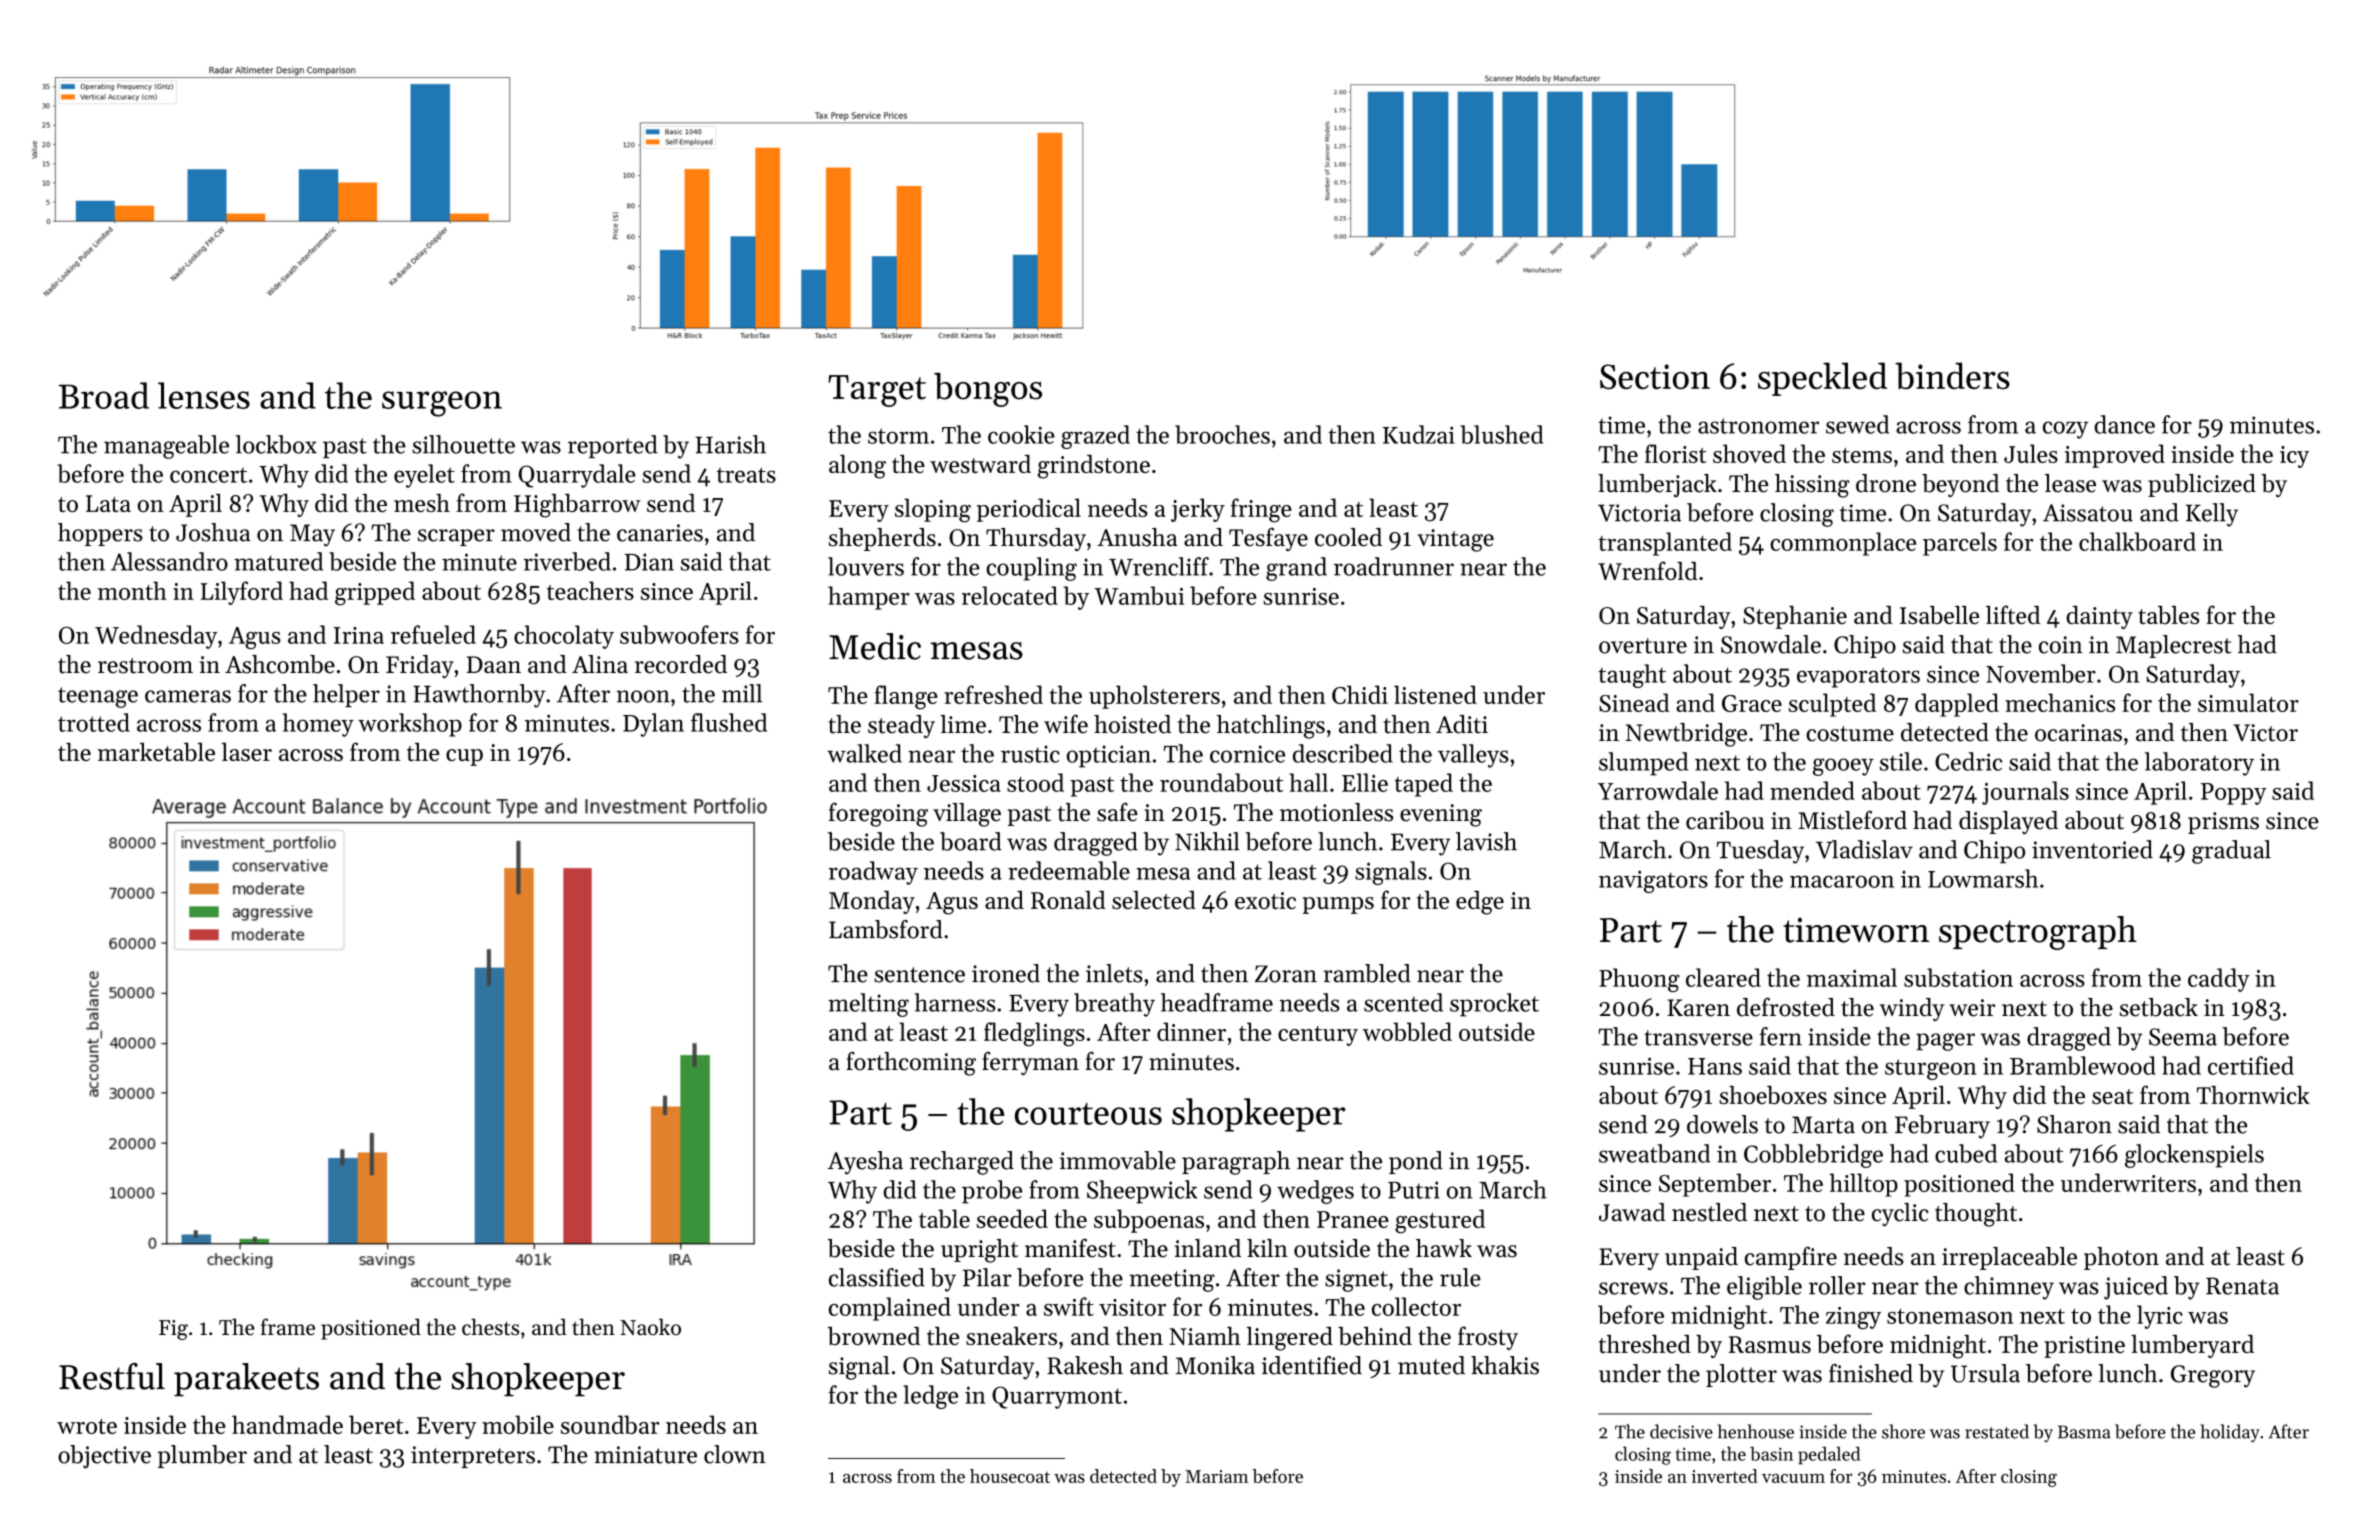  I want to click on soundbar, so click(610, 1424).
